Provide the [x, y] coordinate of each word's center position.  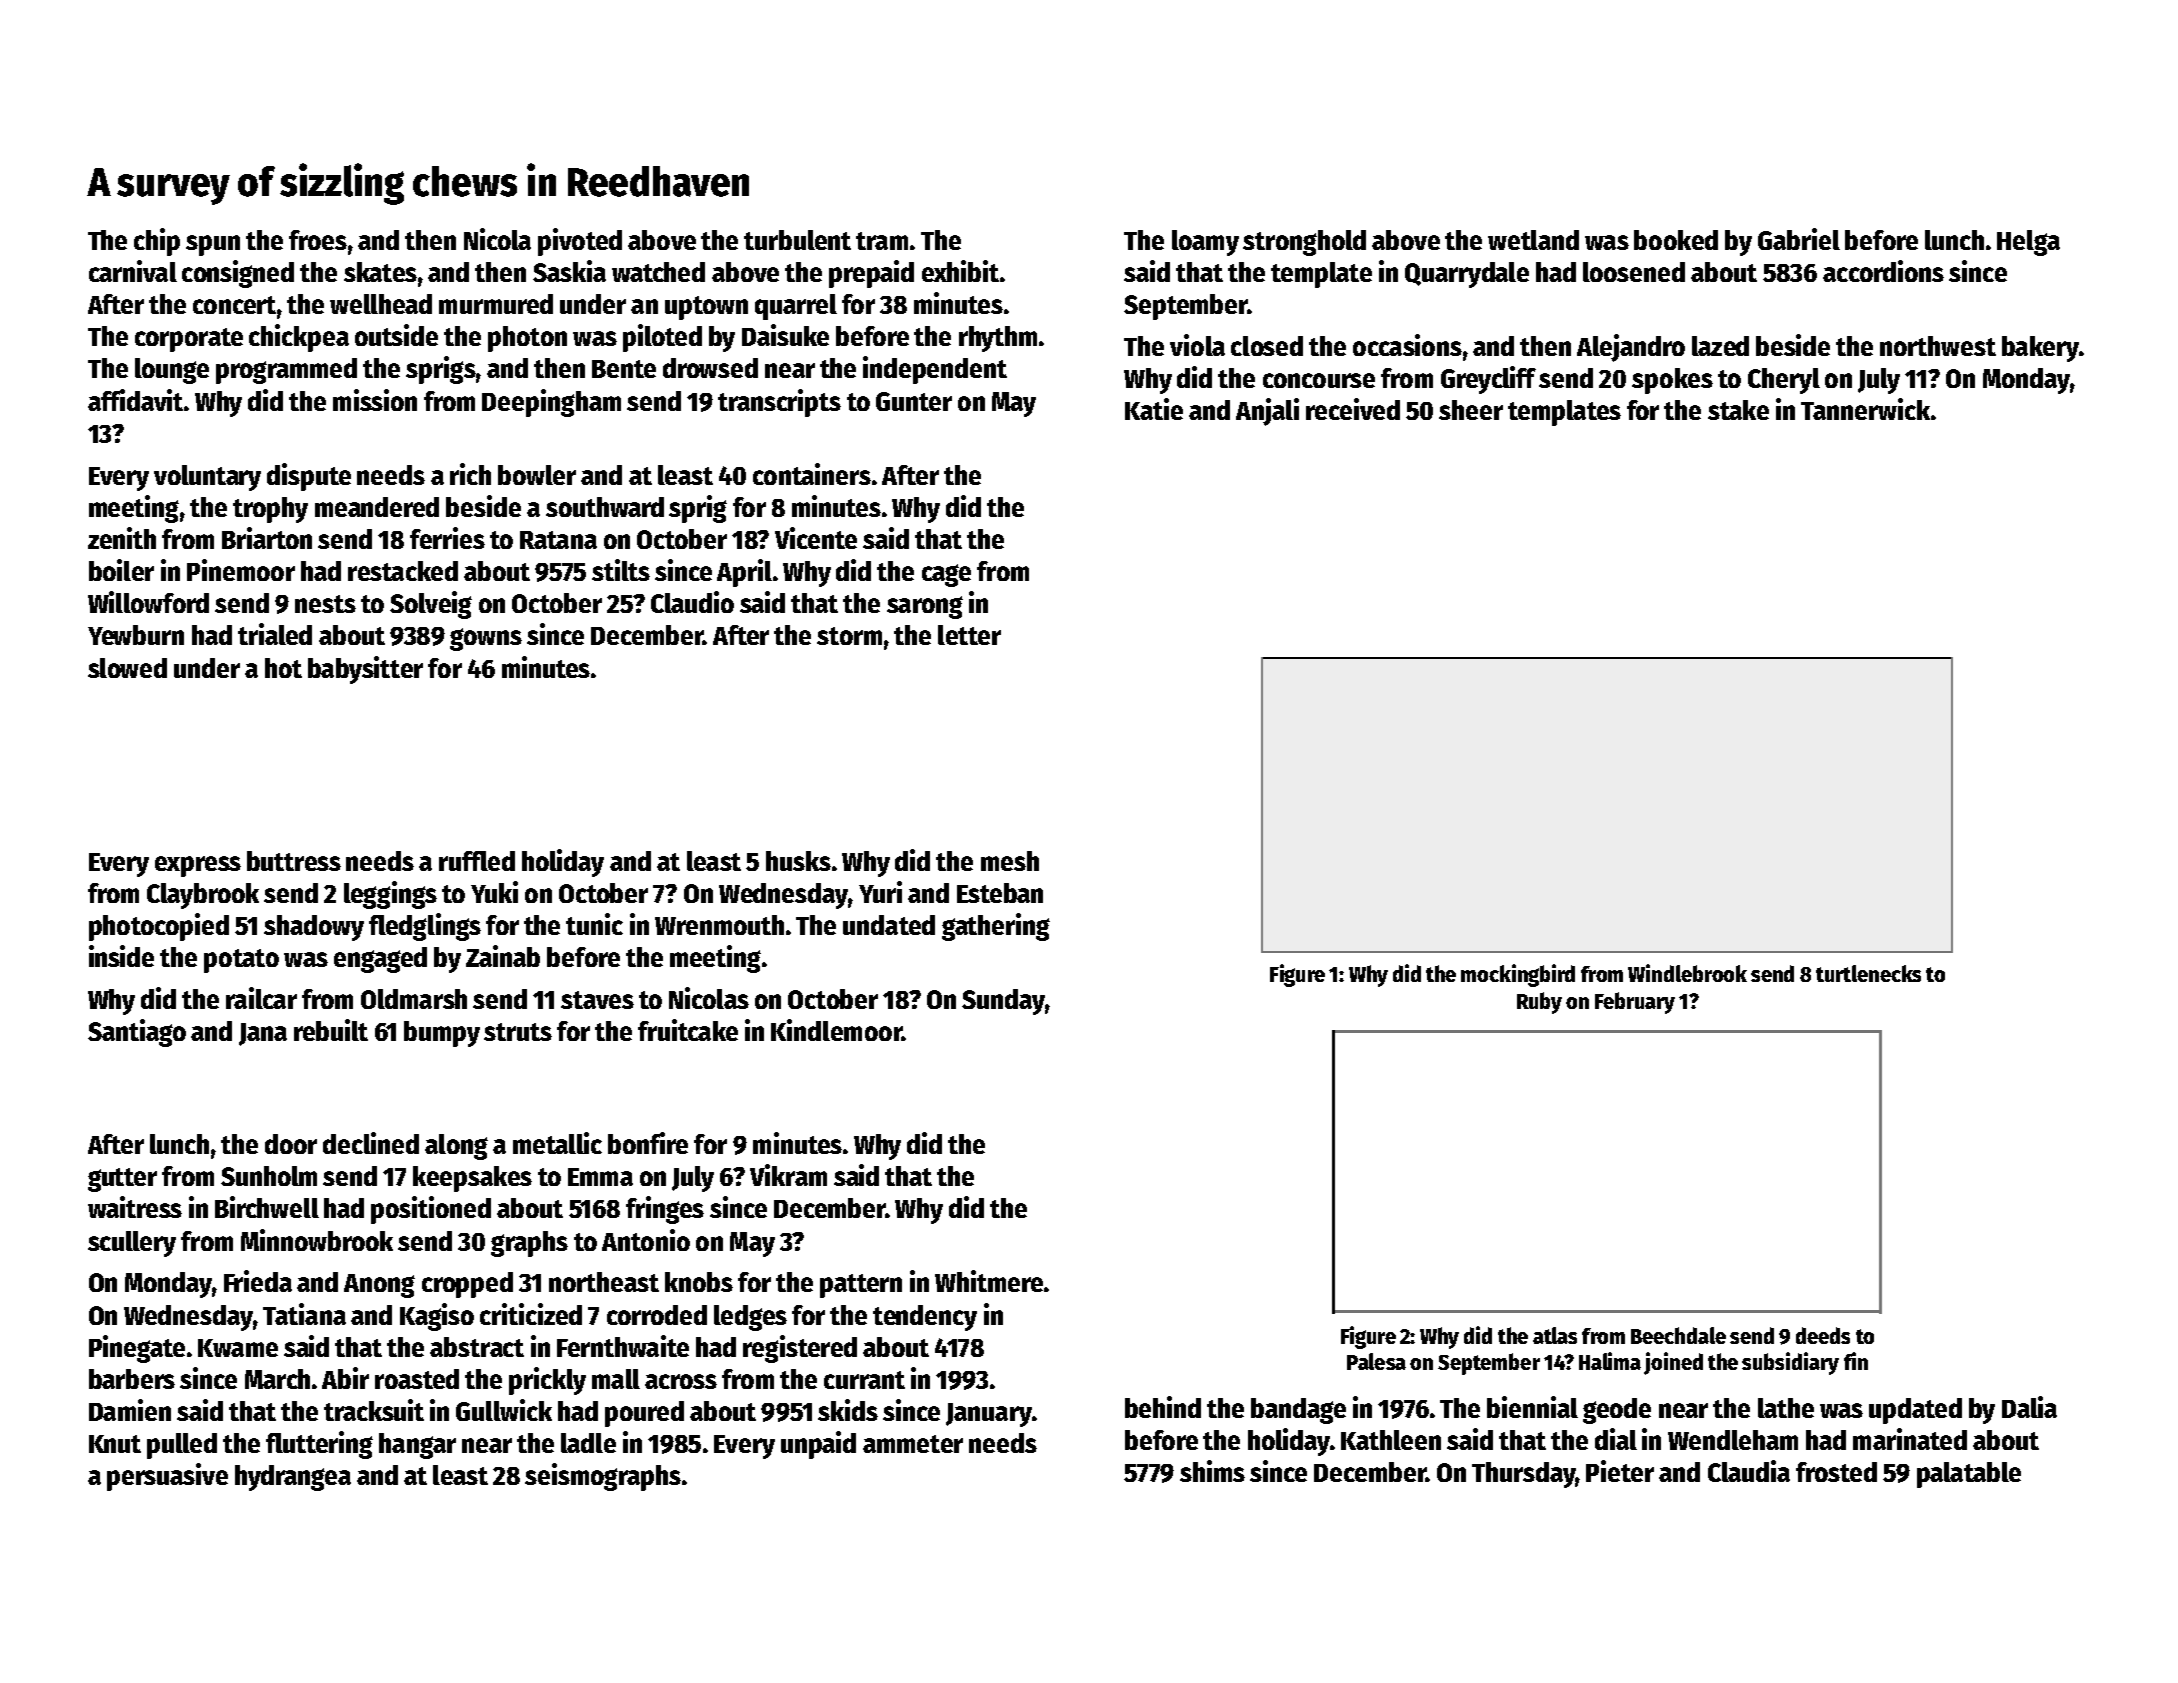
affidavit [135, 400]
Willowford [148, 602]
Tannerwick [1865, 409]
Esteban [1000, 893]
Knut [115, 1444]
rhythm [998, 339]
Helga [2028, 243]
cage [946, 575]
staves [597, 1000]
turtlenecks [1868, 973]
